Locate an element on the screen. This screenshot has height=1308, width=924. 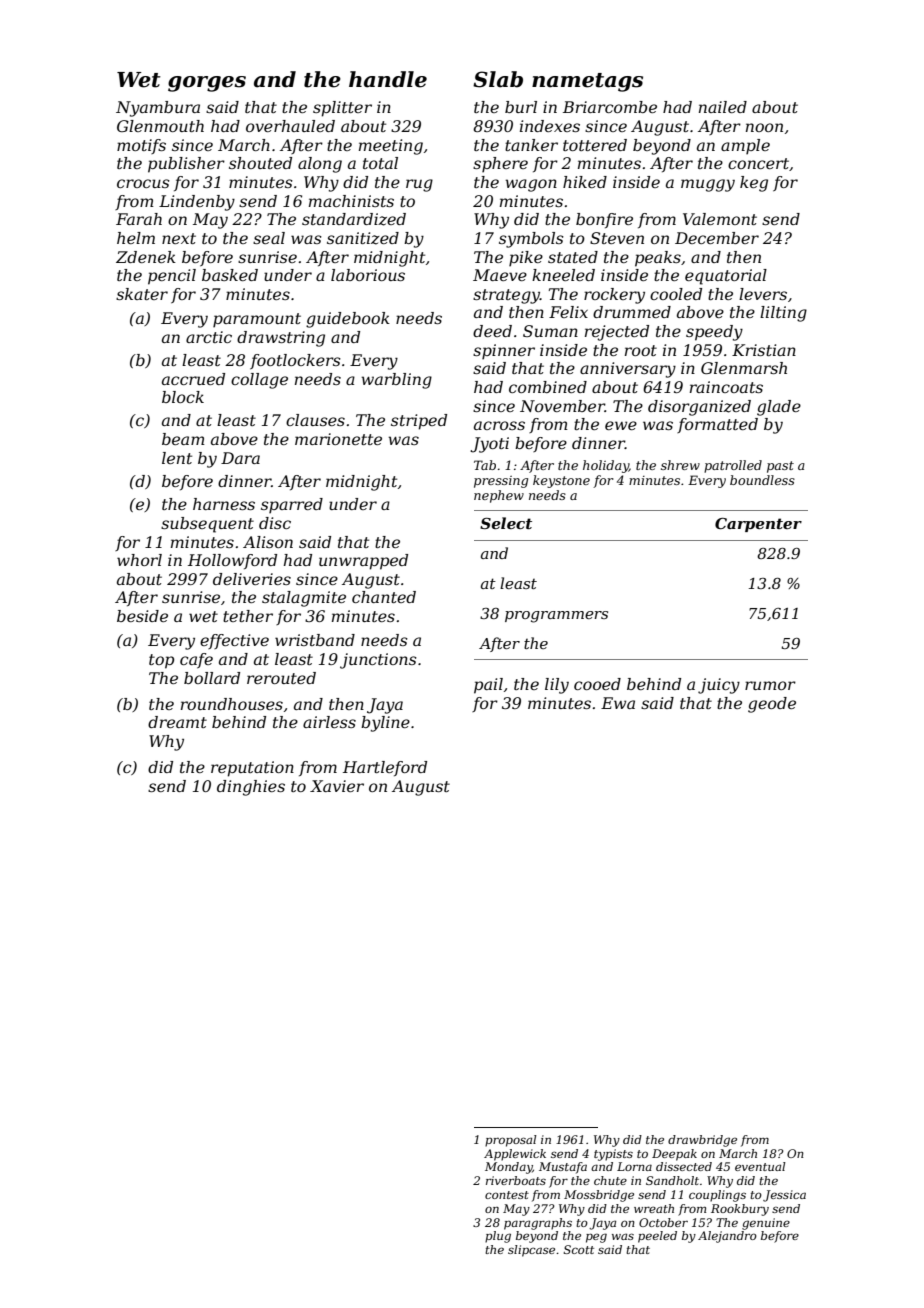
proposal is located at coordinates (511, 1141).
